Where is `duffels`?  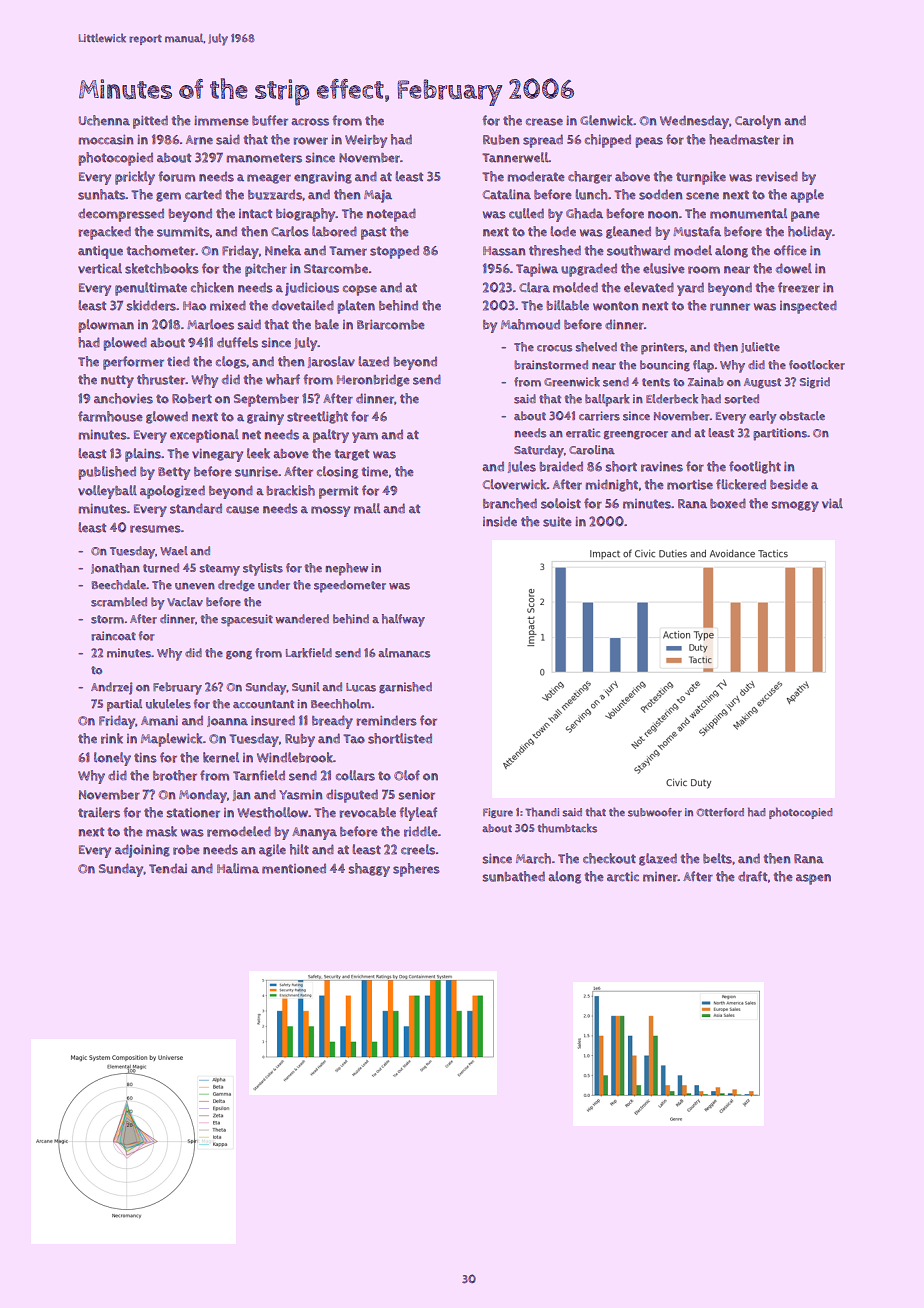
duffels is located at coordinates (237, 342).
